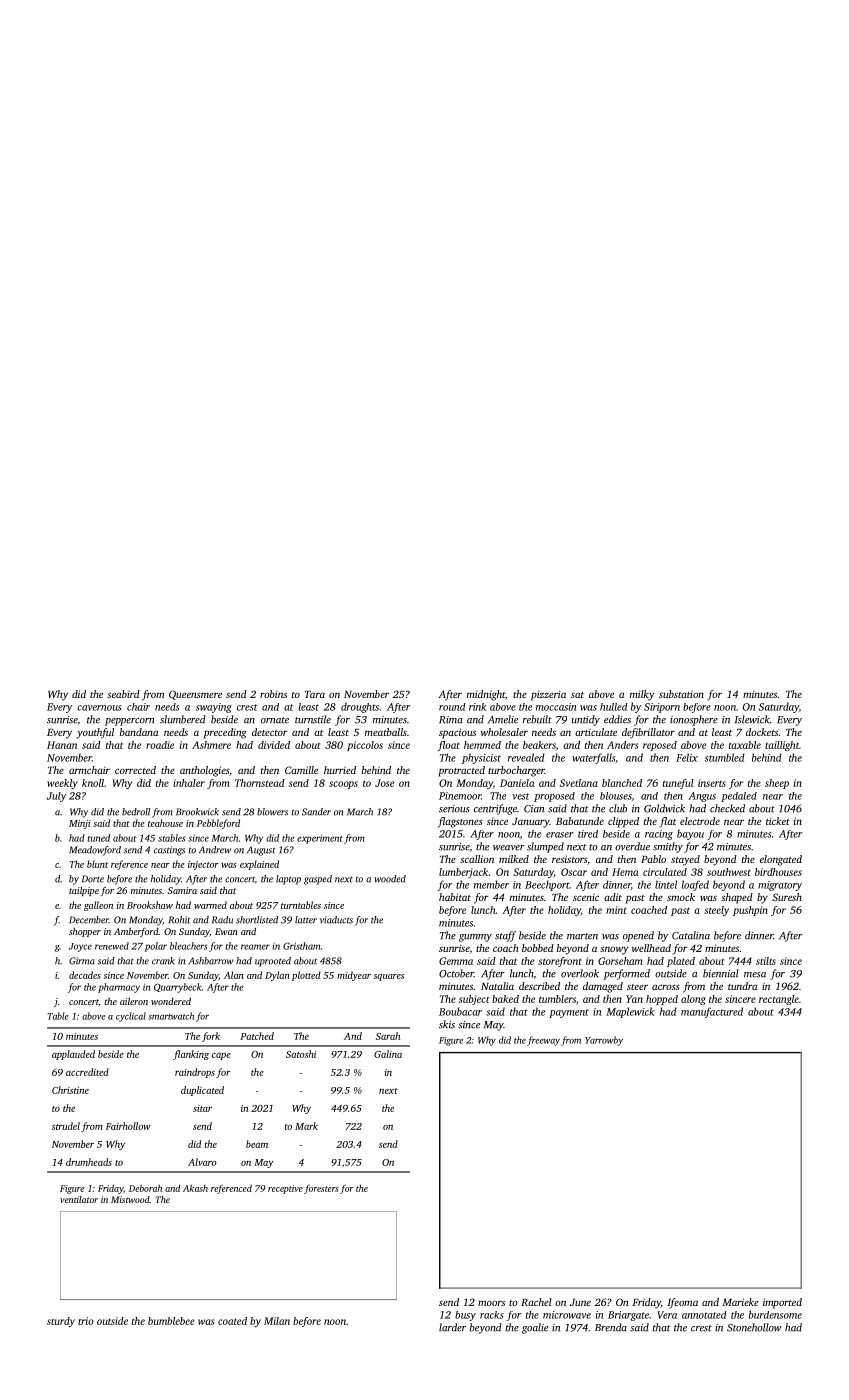 The height and width of the document is (1400, 849). What do you see at coordinates (638, 936) in the document?
I see `opened` at bounding box center [638, 936].
